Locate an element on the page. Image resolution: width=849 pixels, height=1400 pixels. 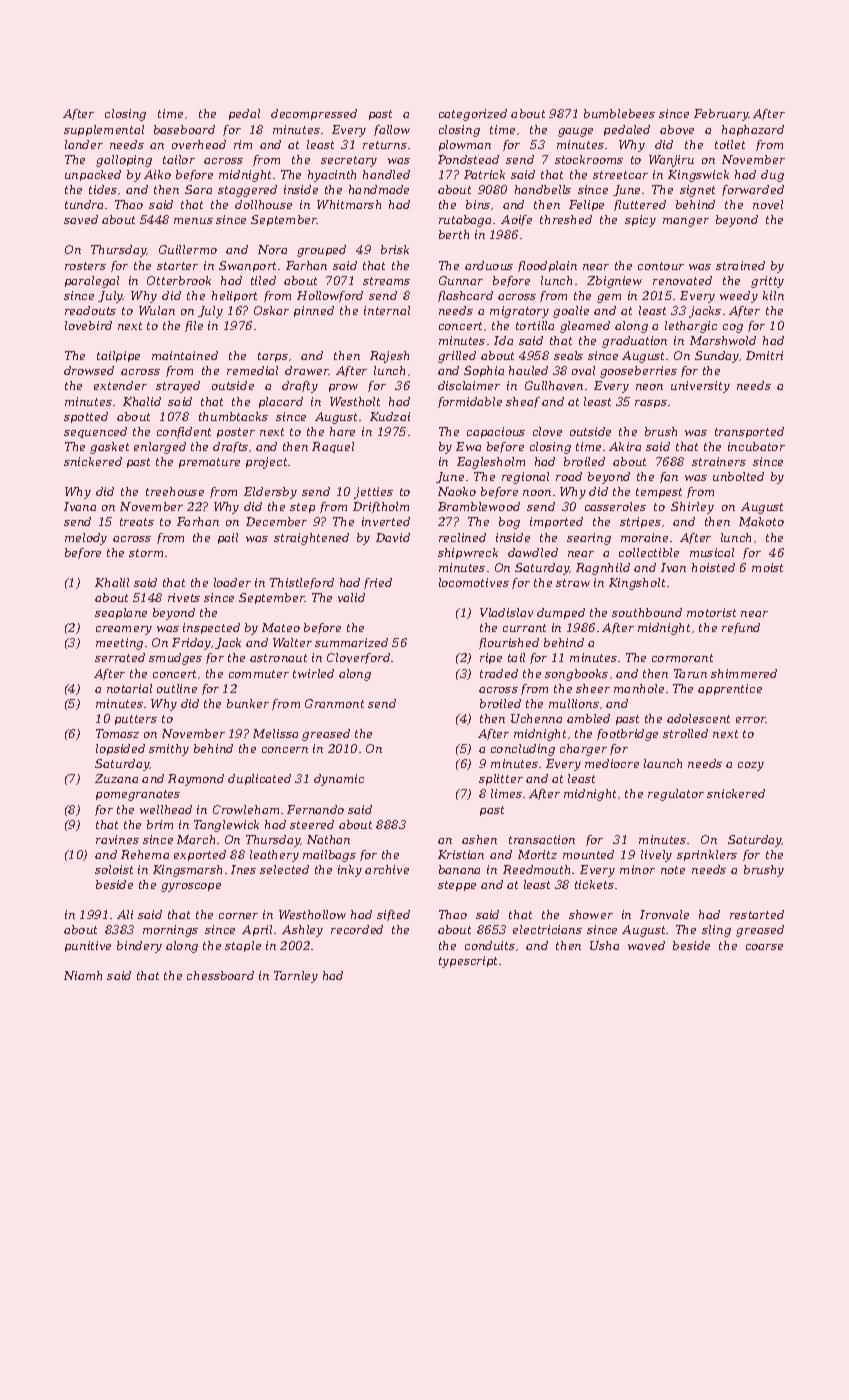
chessboard is located at coordinates (220, 975).
